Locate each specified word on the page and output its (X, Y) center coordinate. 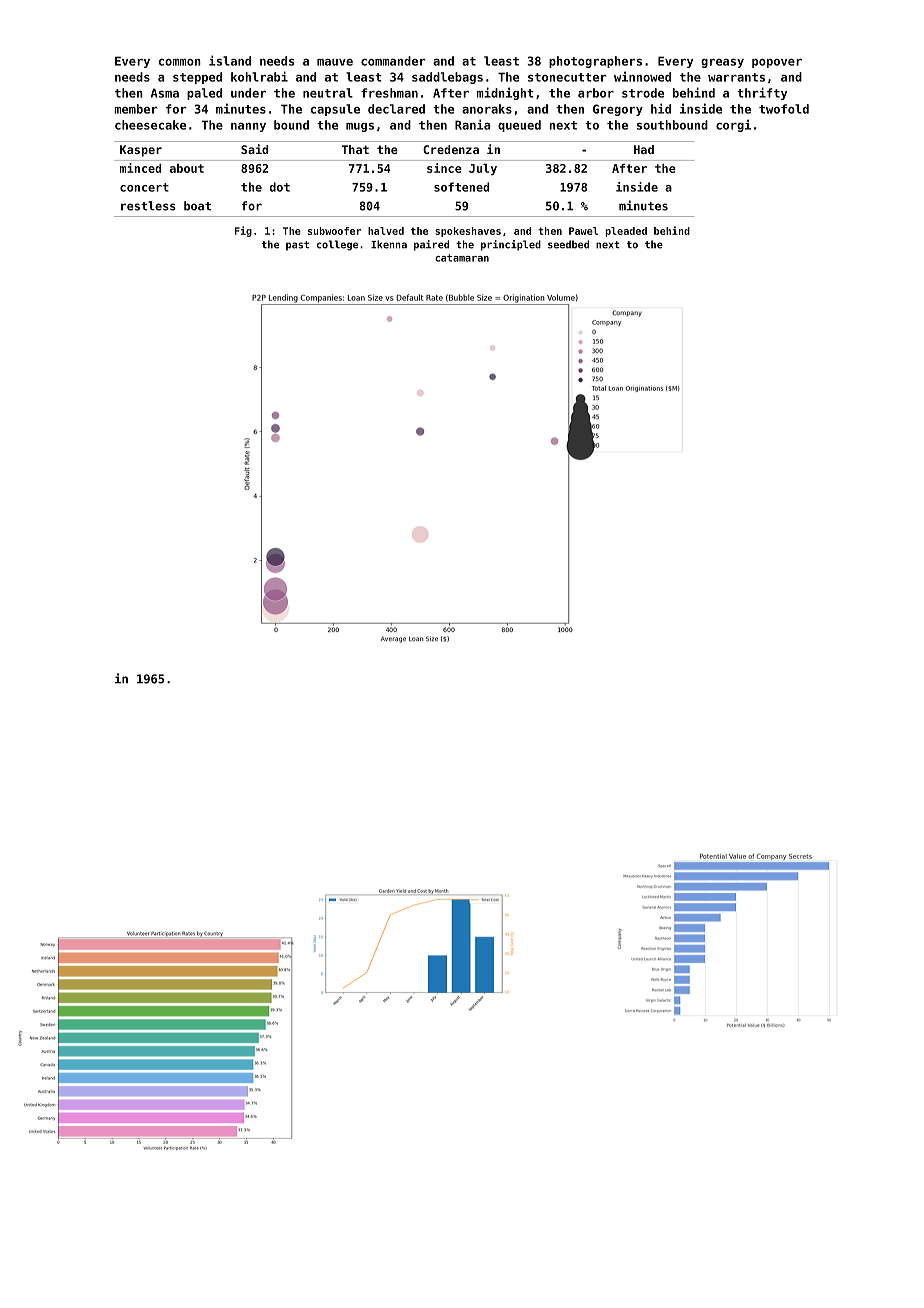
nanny (248, 127)
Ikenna (389, 244)
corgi (733, 125)
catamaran (462, 258)
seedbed (568, 244)
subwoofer (334, 231)
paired (431, 245)
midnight (505, 93)
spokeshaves (468, 232)
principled (511, 245)
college (337, 245)
